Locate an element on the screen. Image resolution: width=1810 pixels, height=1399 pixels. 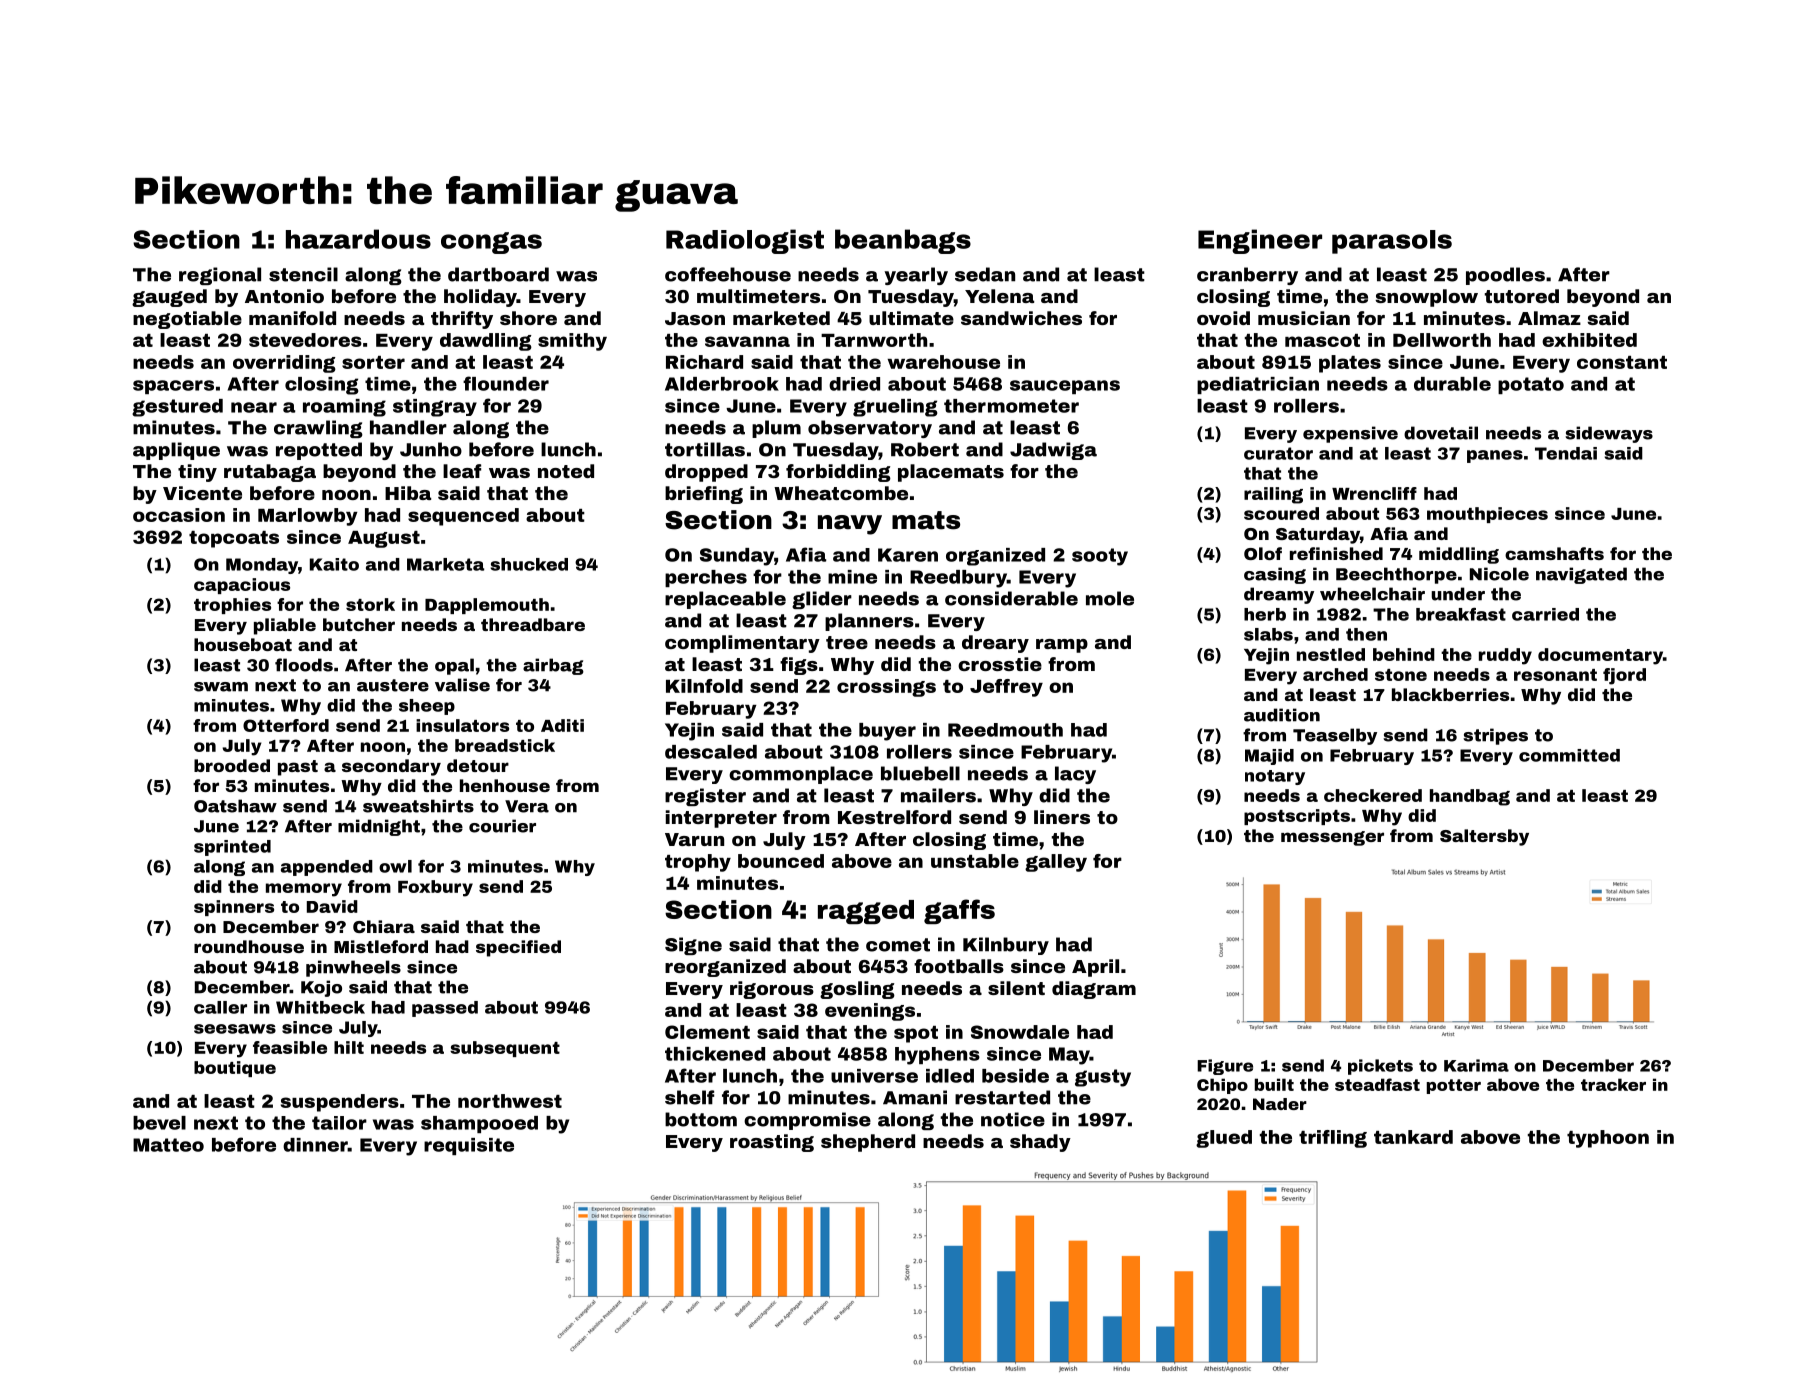
beanbags is located at coordinates (903, 241).
